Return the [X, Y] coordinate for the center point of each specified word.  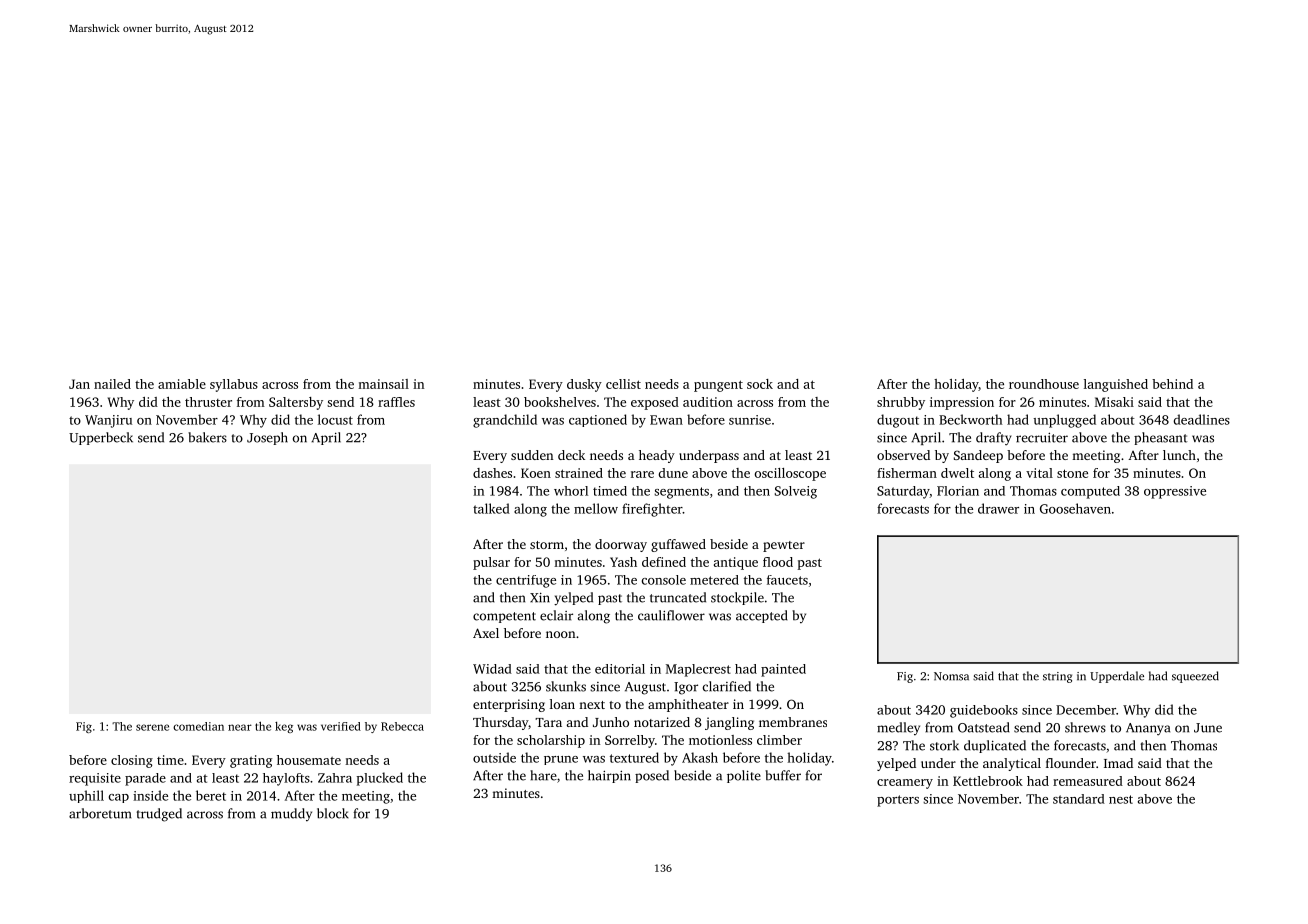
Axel [486, 633]
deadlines [1201, 419]
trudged [159, 815]
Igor [686, 688]
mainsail [383, 384]
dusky [584, 385]
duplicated [995, 746]
